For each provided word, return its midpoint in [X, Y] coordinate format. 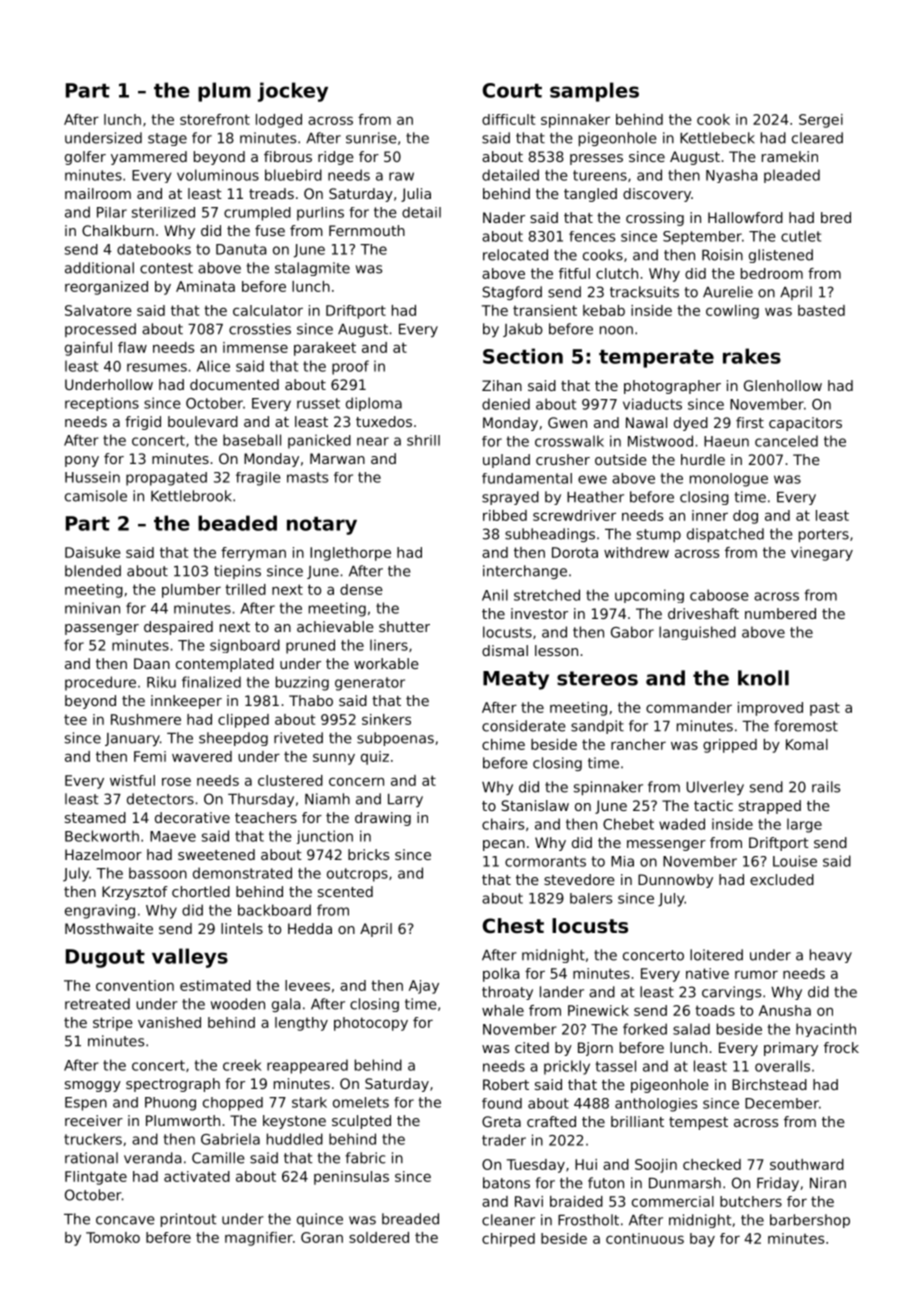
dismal [505, 650]
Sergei [821, 121]
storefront [215, 119]
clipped [243, 721]
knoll [763, 678]
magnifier [259, 1239]
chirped [508, 1240]
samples [594, 92]
